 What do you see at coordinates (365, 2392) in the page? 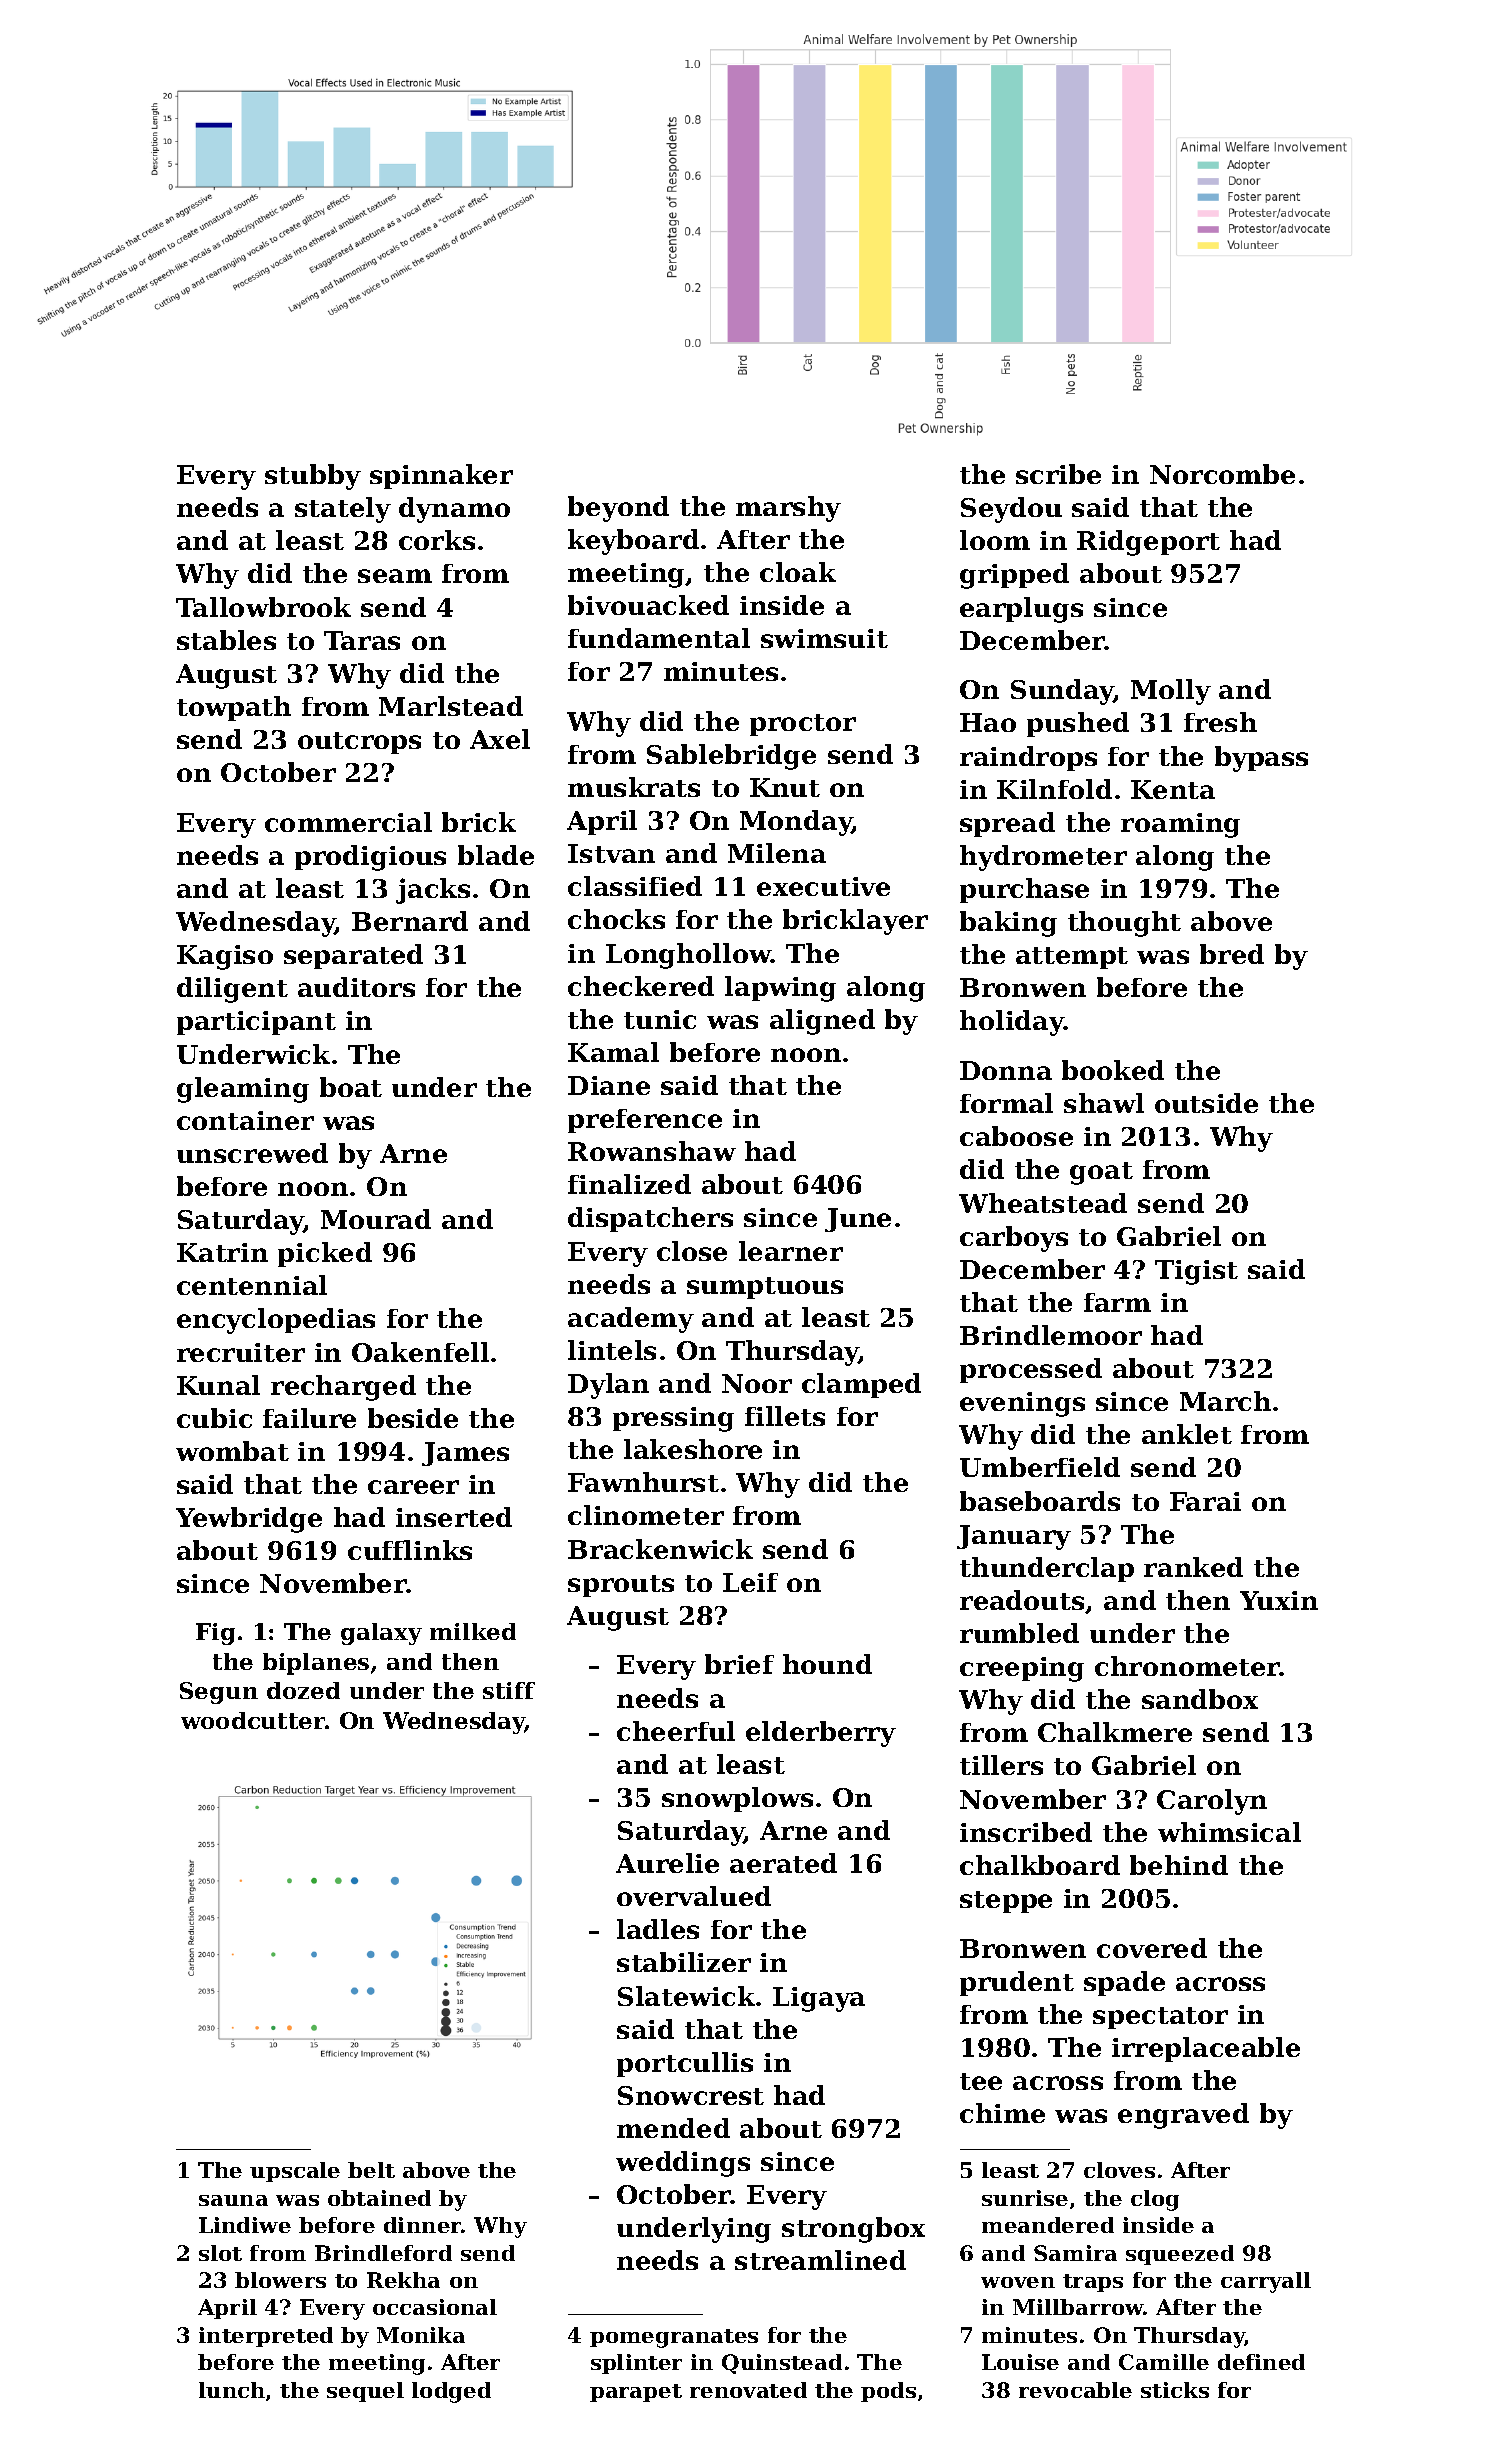
I see `sequel` at bounding box center [365, 2392].
